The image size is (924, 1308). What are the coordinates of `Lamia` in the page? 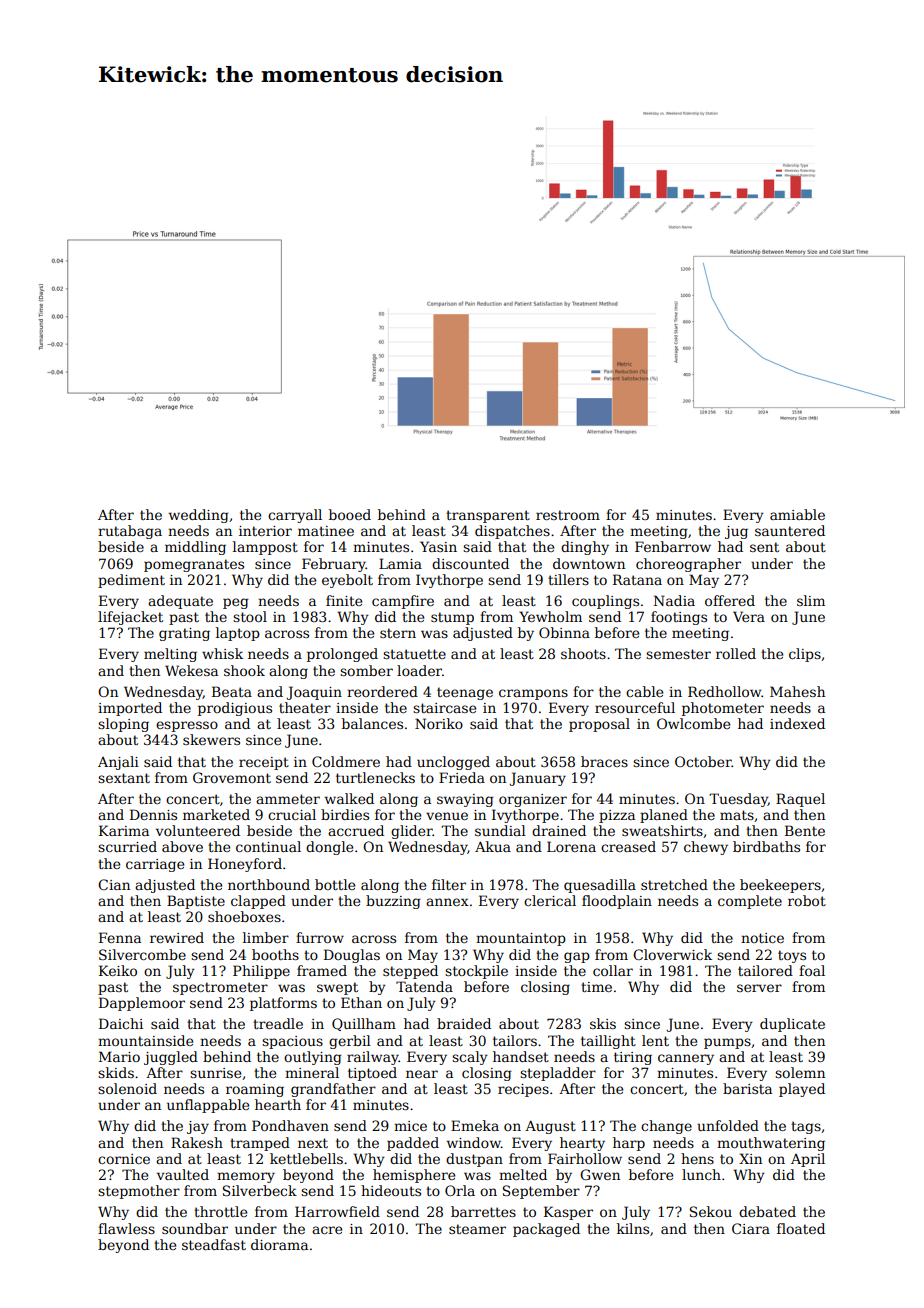 It's located at (400, 563).
